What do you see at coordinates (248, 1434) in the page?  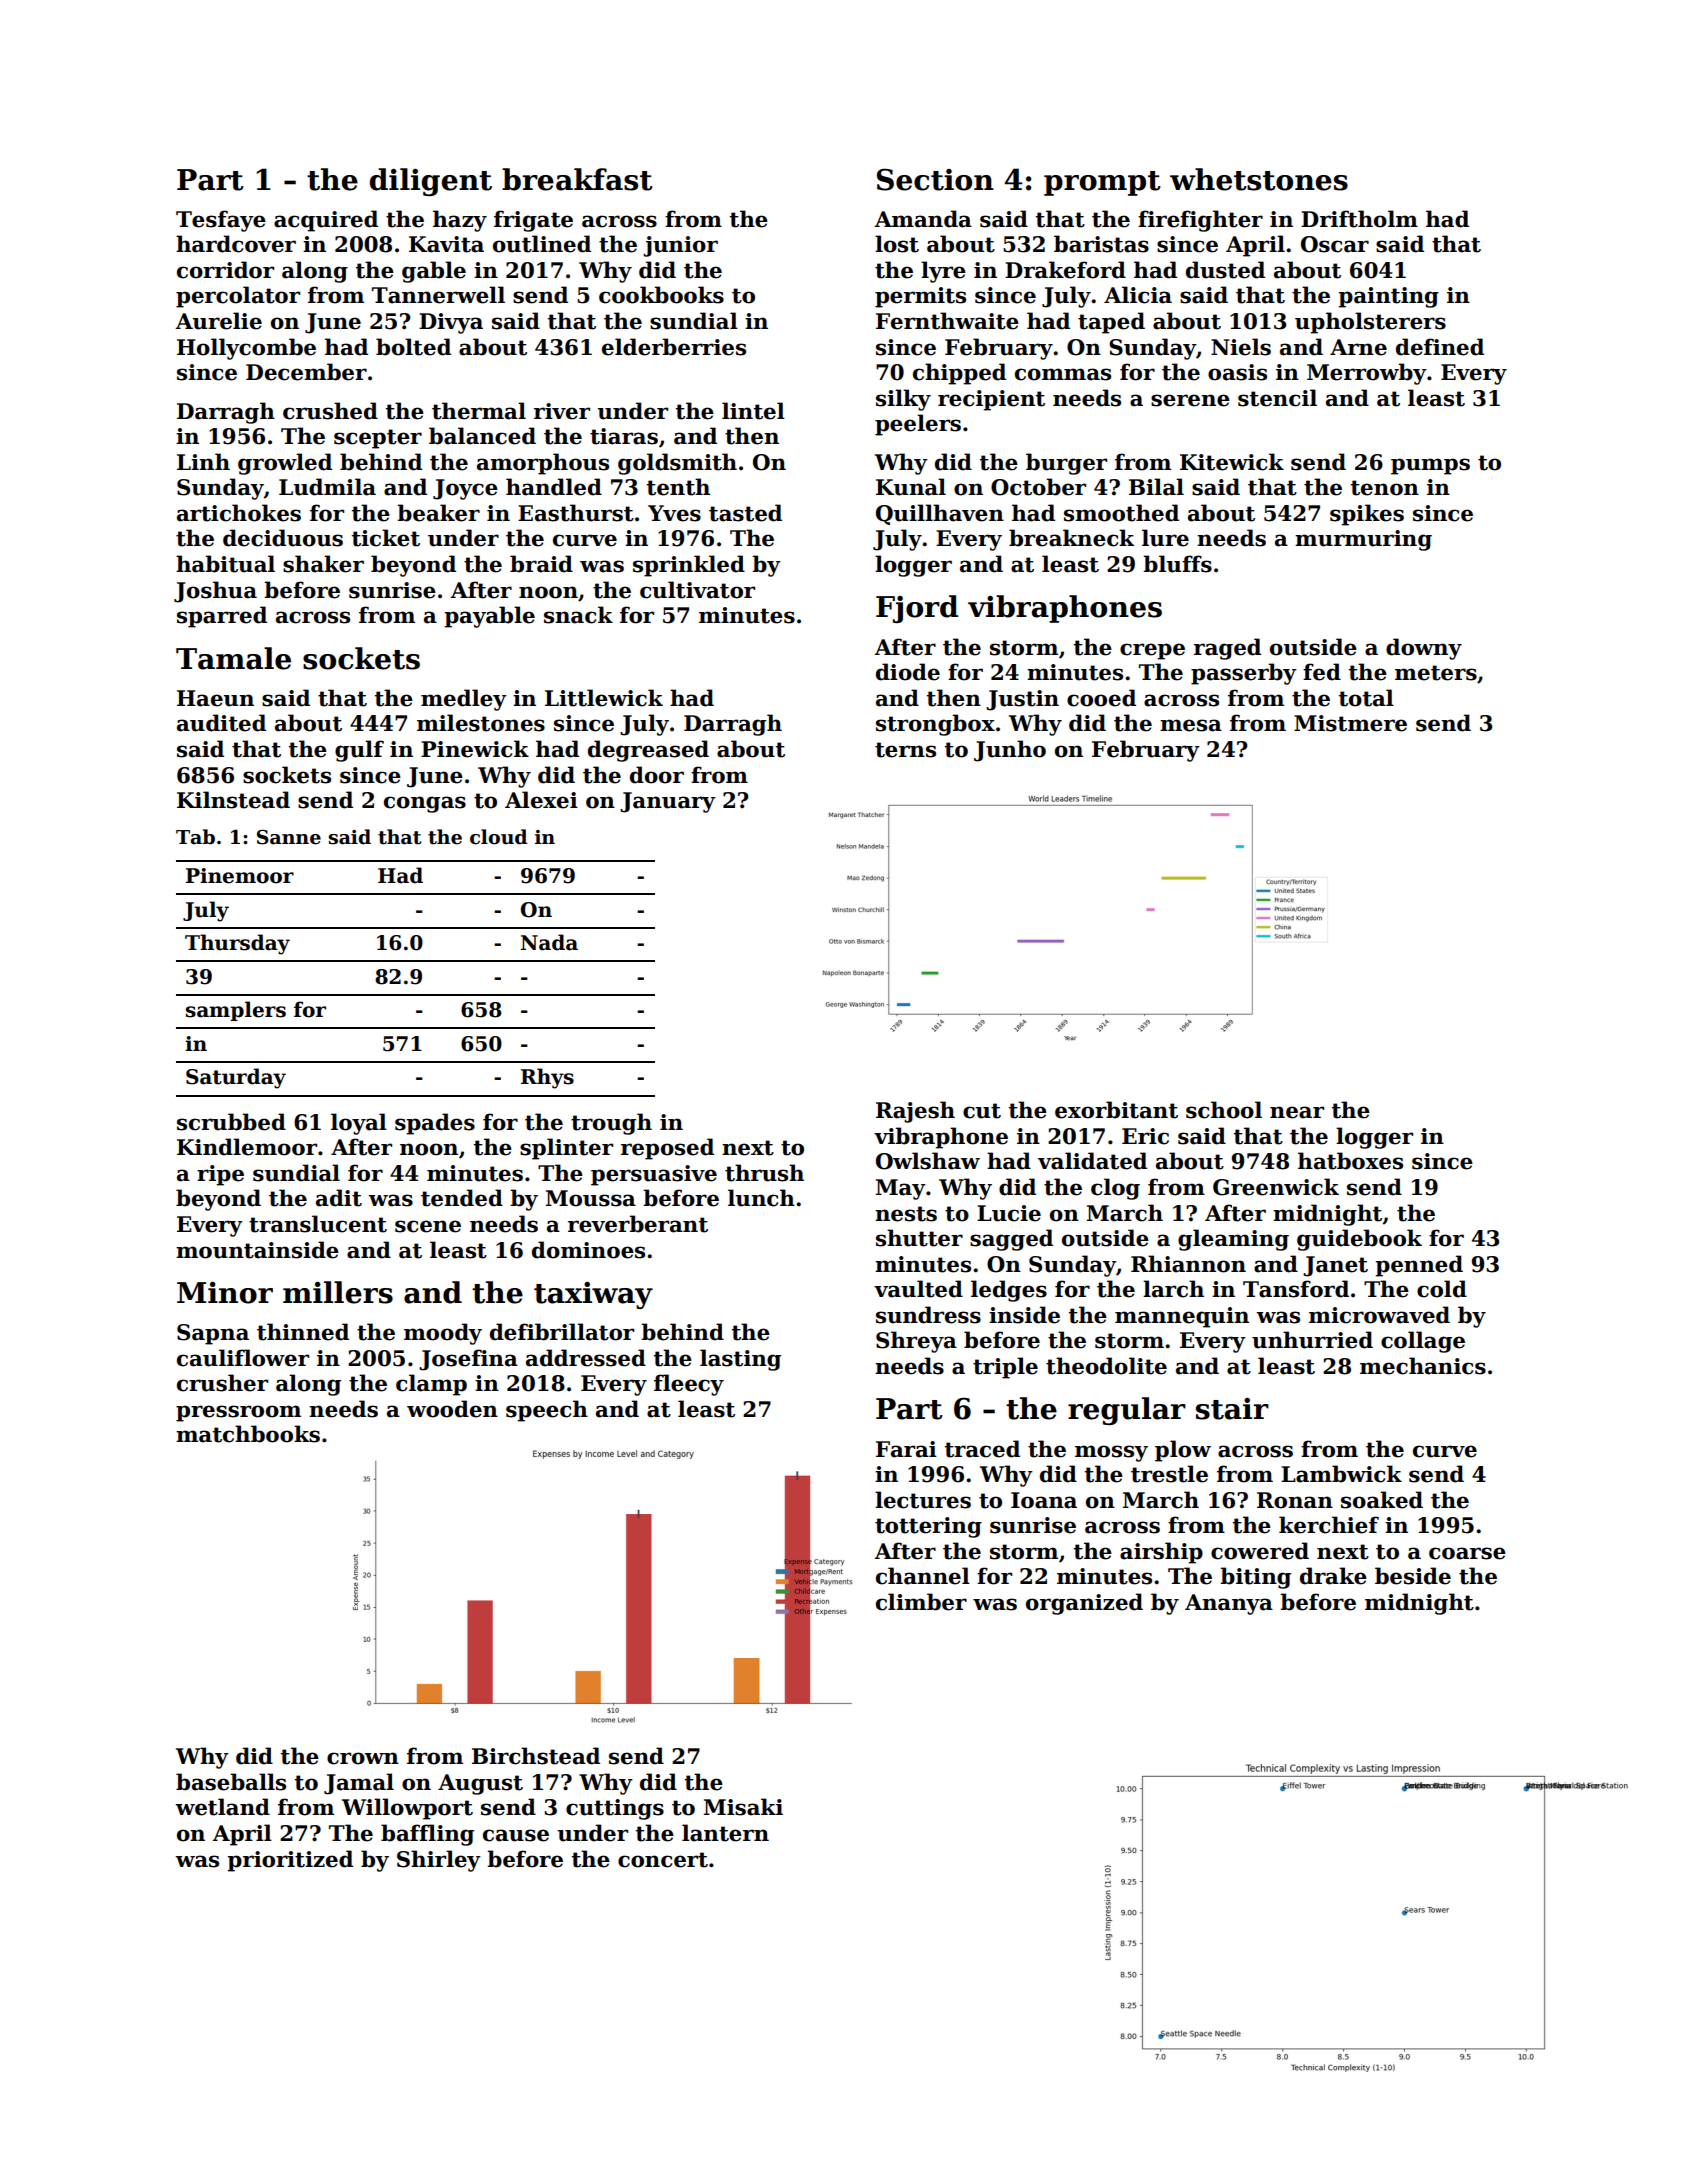 I see `matchbooks` at bounding box center [248, 1434].
